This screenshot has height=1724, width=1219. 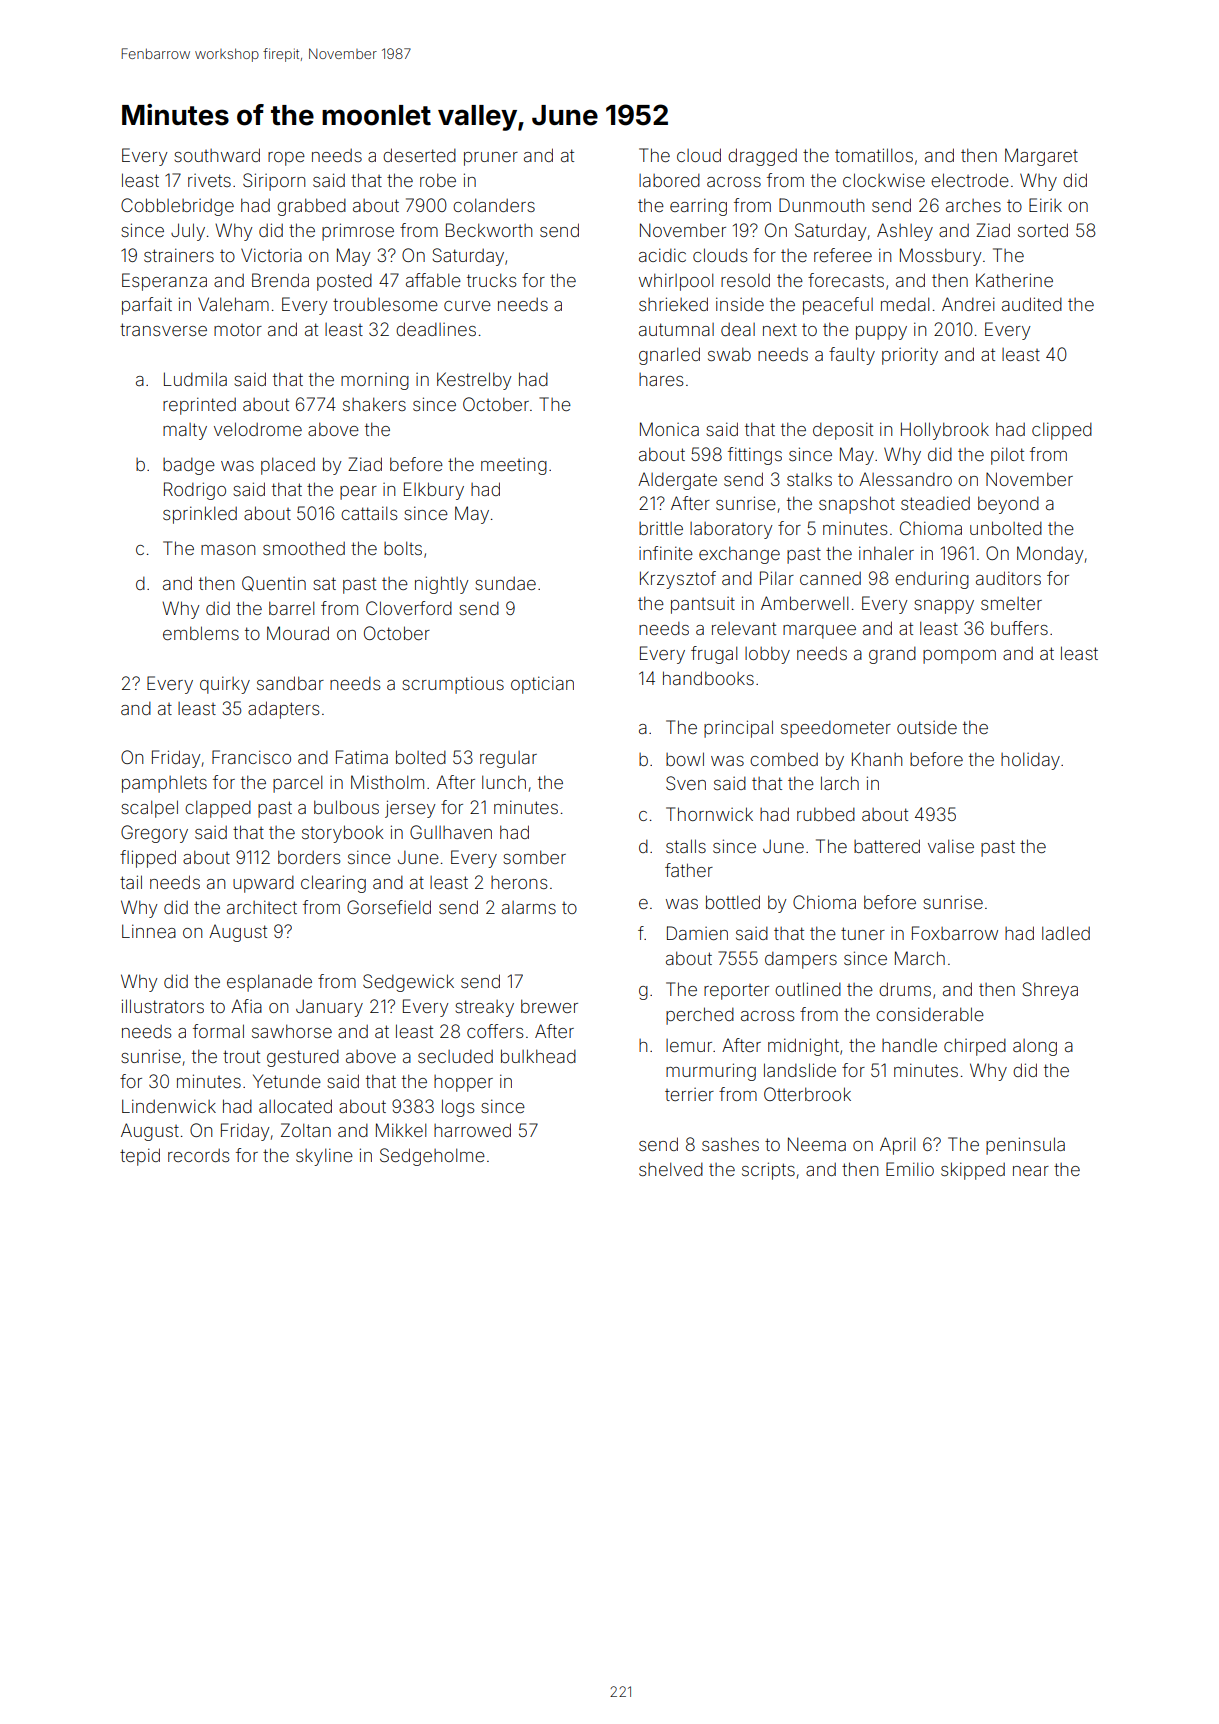 What do you see at coordinates (874, 155) in the screenshot?
I see `tomatillos` at bounding box center [874, 155].
